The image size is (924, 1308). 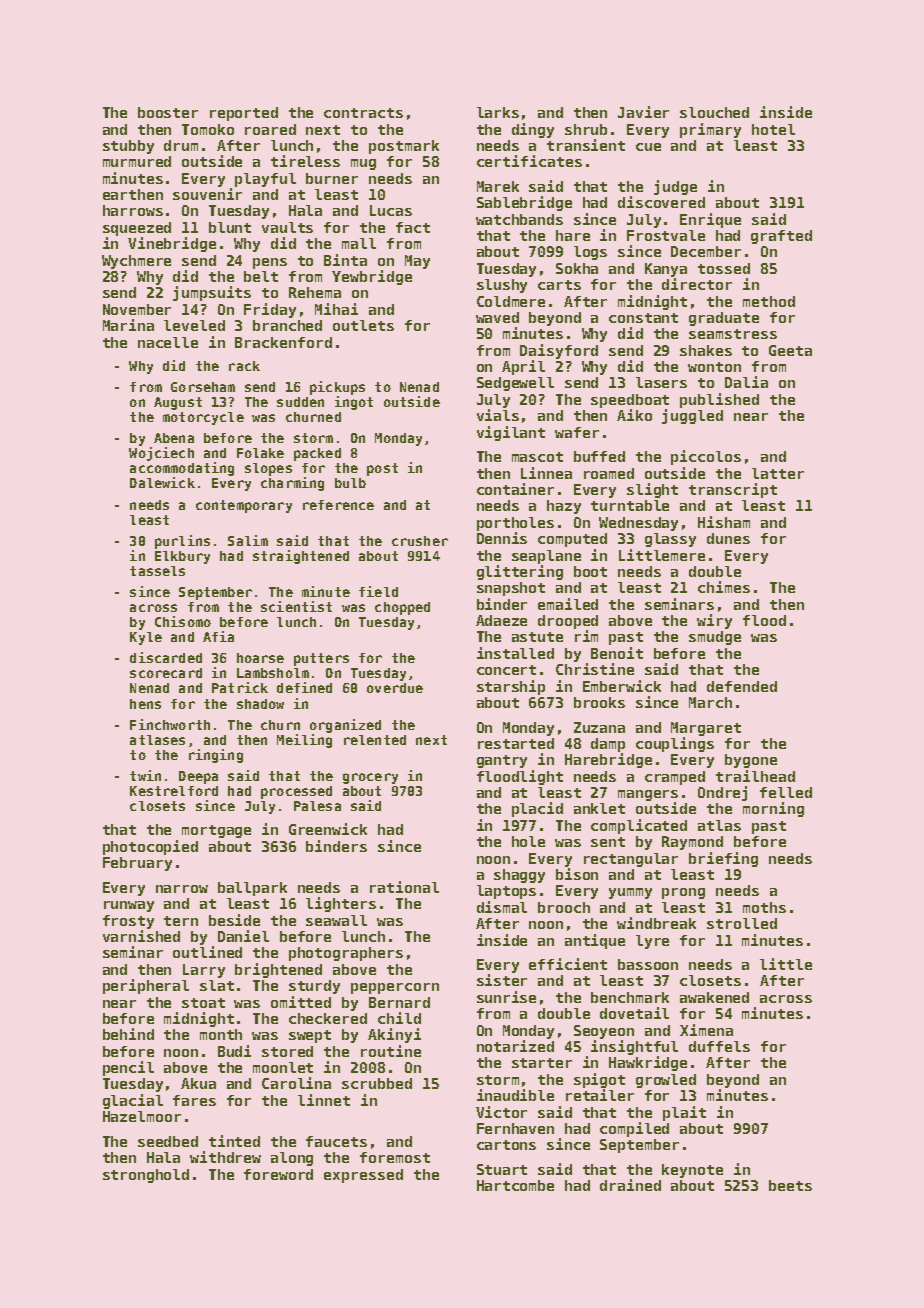 What do you see at coordinates (724, 319) in the image?
I see `graduate` at bounding box center [724, 319].
